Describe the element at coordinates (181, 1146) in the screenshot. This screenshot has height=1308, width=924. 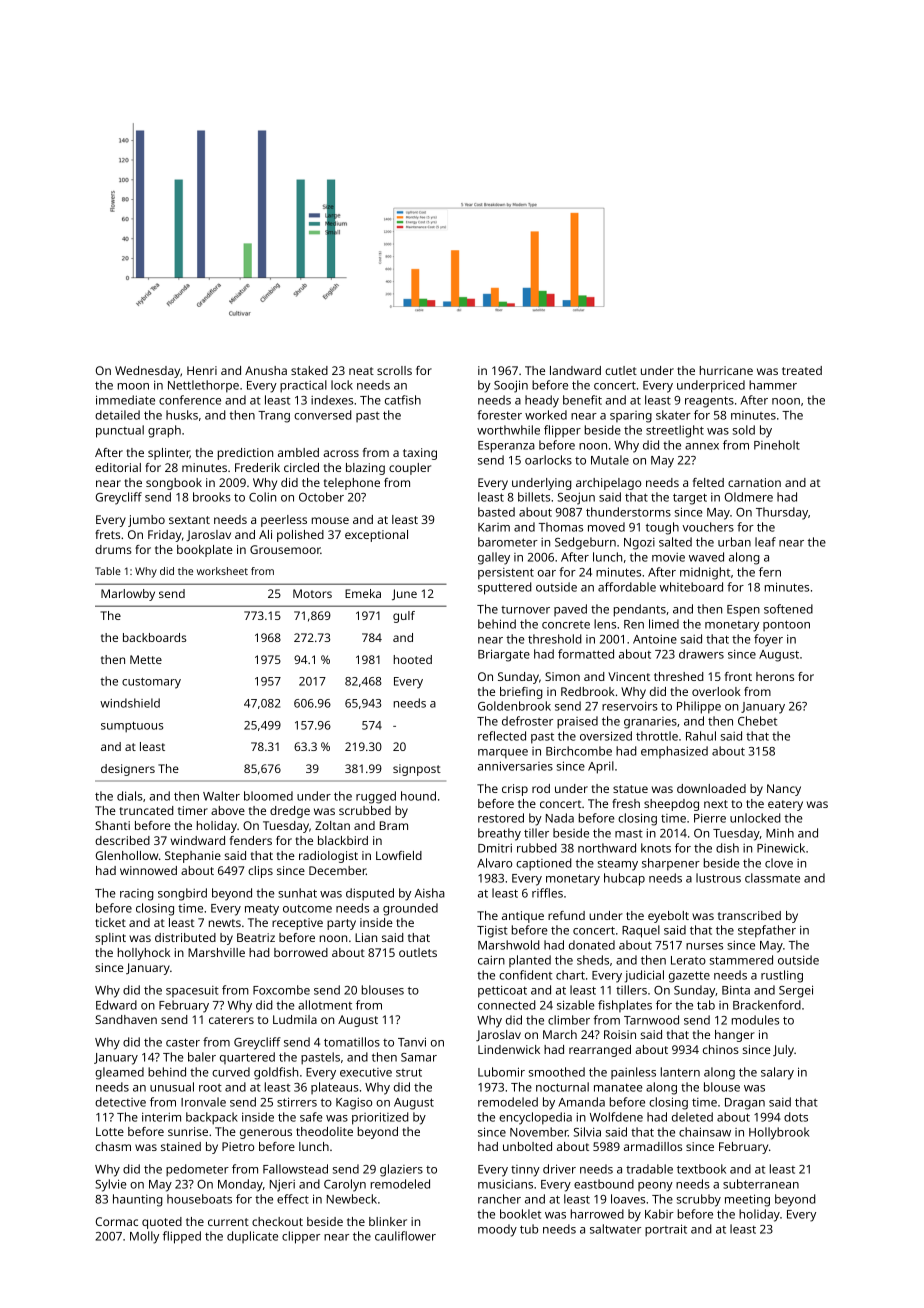
I see `stained` at that location.
